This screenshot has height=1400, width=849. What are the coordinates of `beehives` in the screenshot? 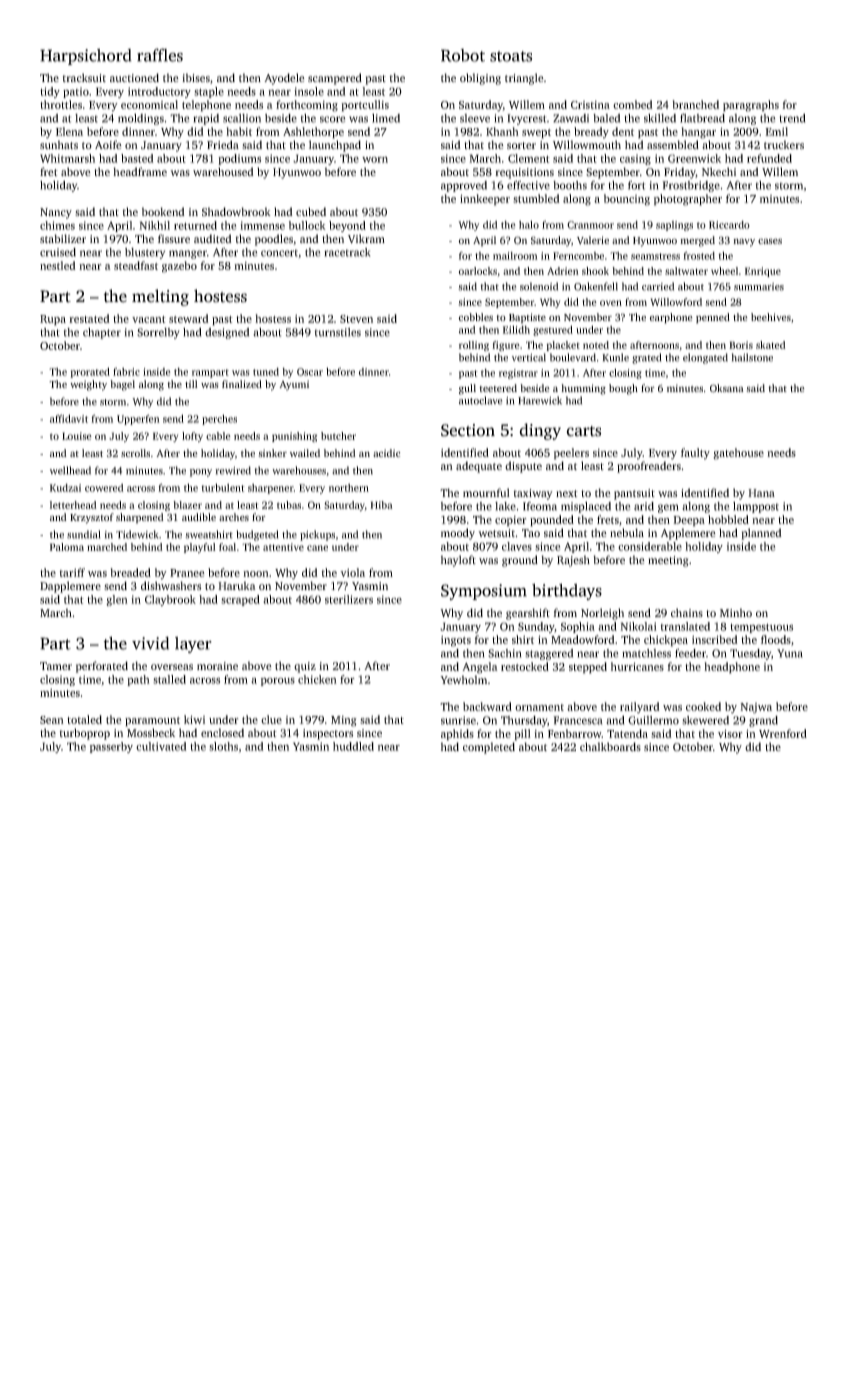 It's located at (771, 317).
